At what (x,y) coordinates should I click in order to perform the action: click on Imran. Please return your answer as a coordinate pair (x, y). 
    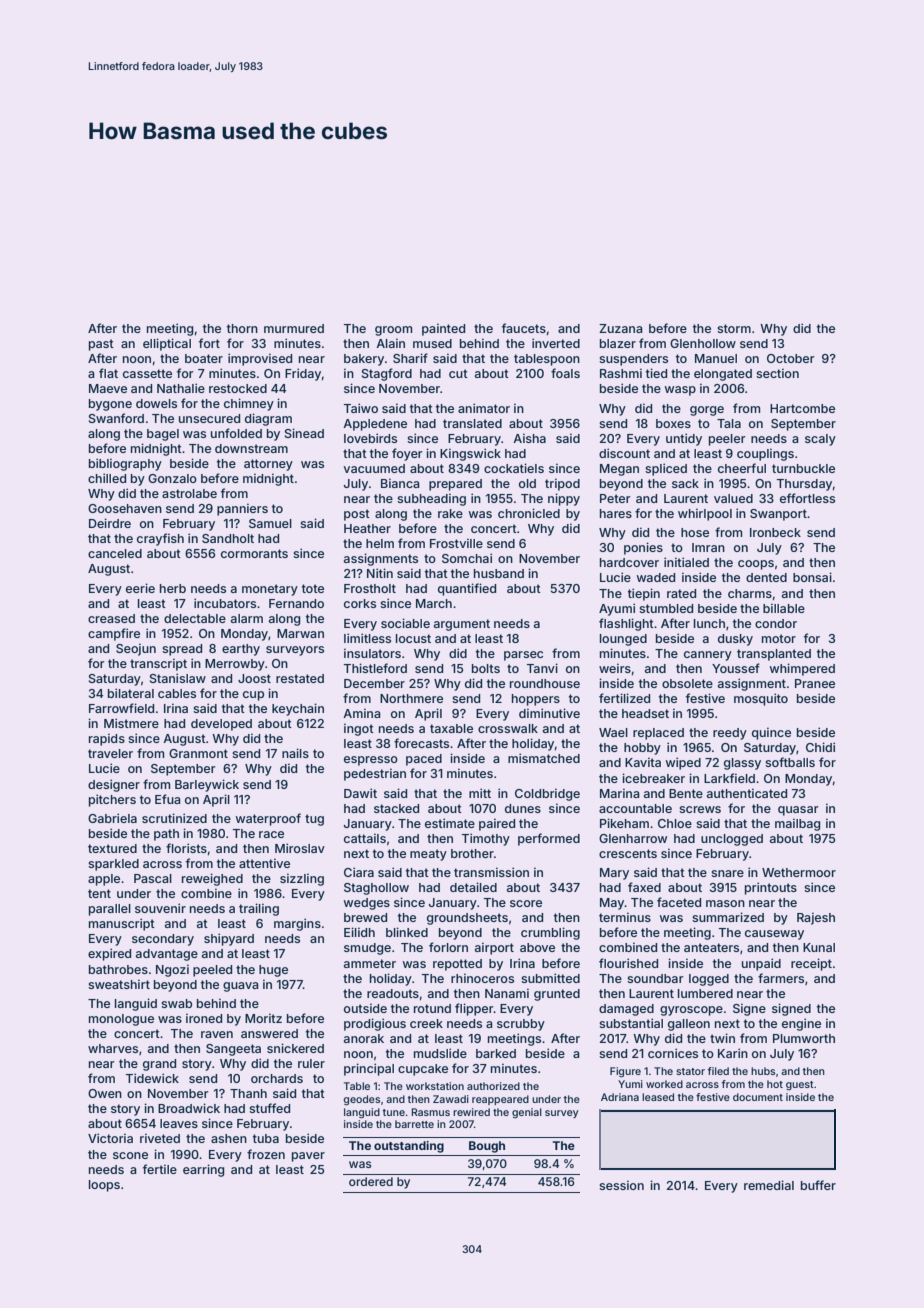
    Looking at the image, I should click on (708, 547).
